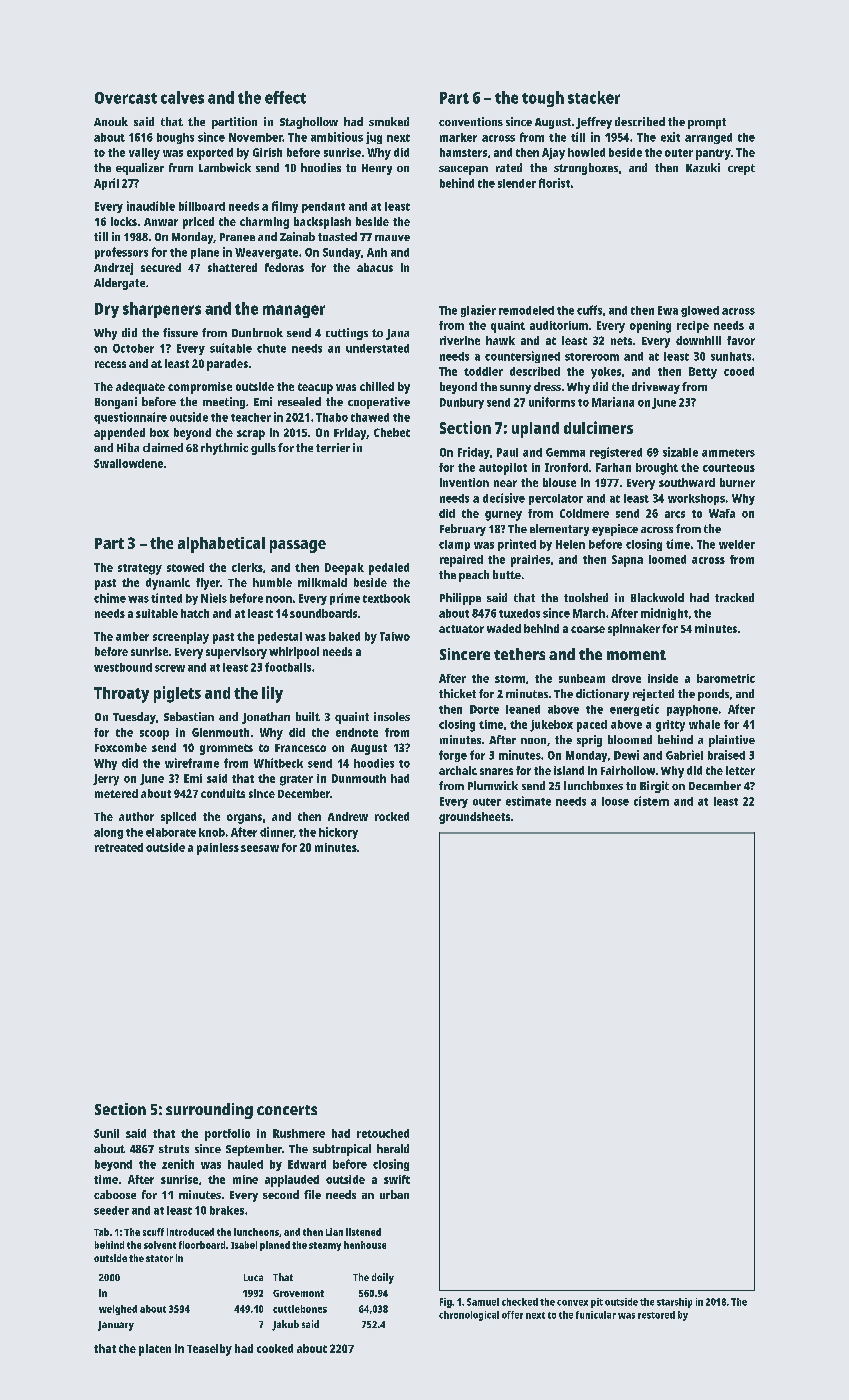 Image resolution: width=849 pixels, height=1400 pixels. Describe the element at coordinates (626, 678) in the image. I see `drove` at that location.
